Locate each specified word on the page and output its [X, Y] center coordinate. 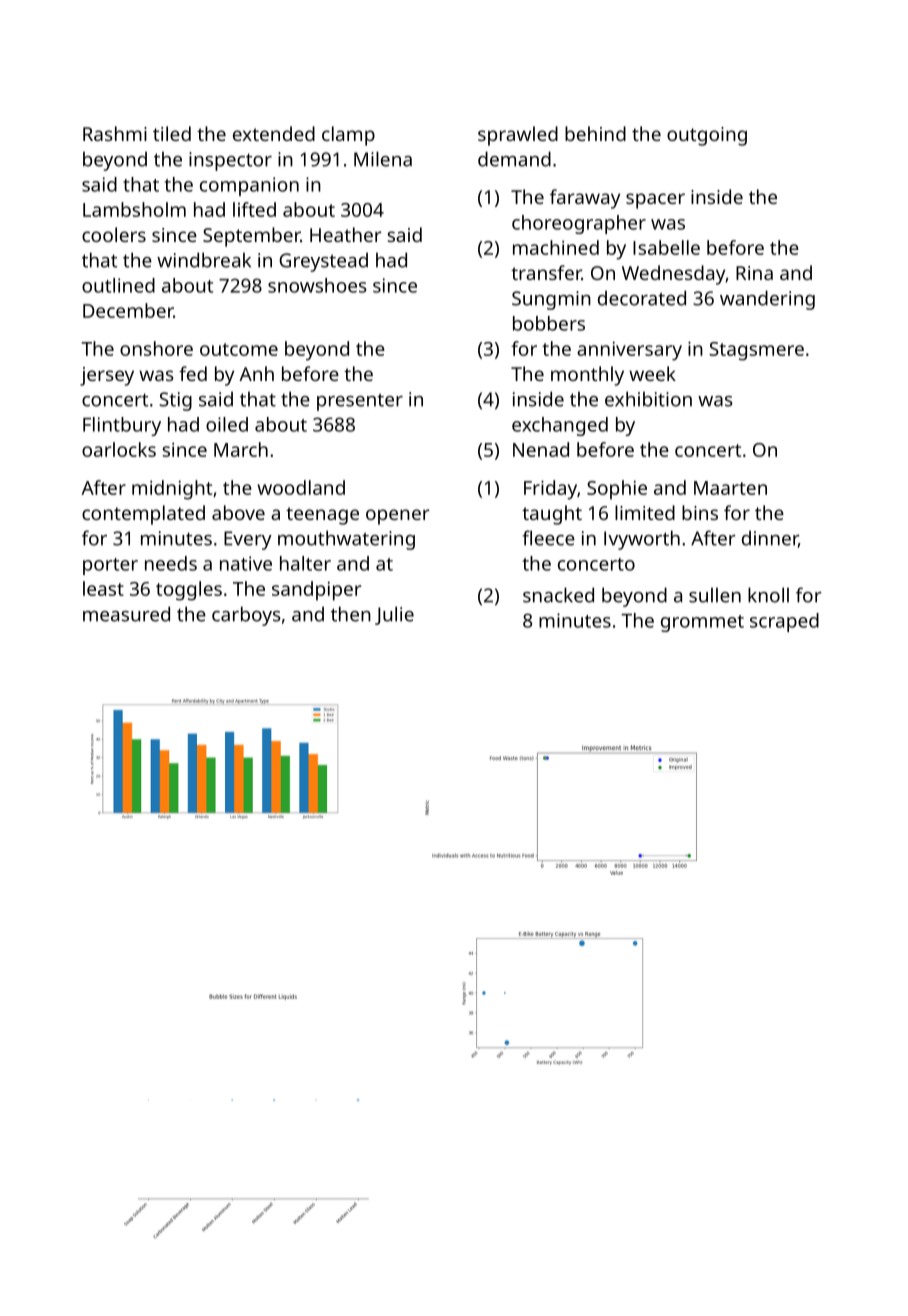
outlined [118, 285]
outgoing [707, 136]
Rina [754, 273]
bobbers [549, 323]
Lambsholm [134, 209]
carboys [246, 616]
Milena [383, 159]
